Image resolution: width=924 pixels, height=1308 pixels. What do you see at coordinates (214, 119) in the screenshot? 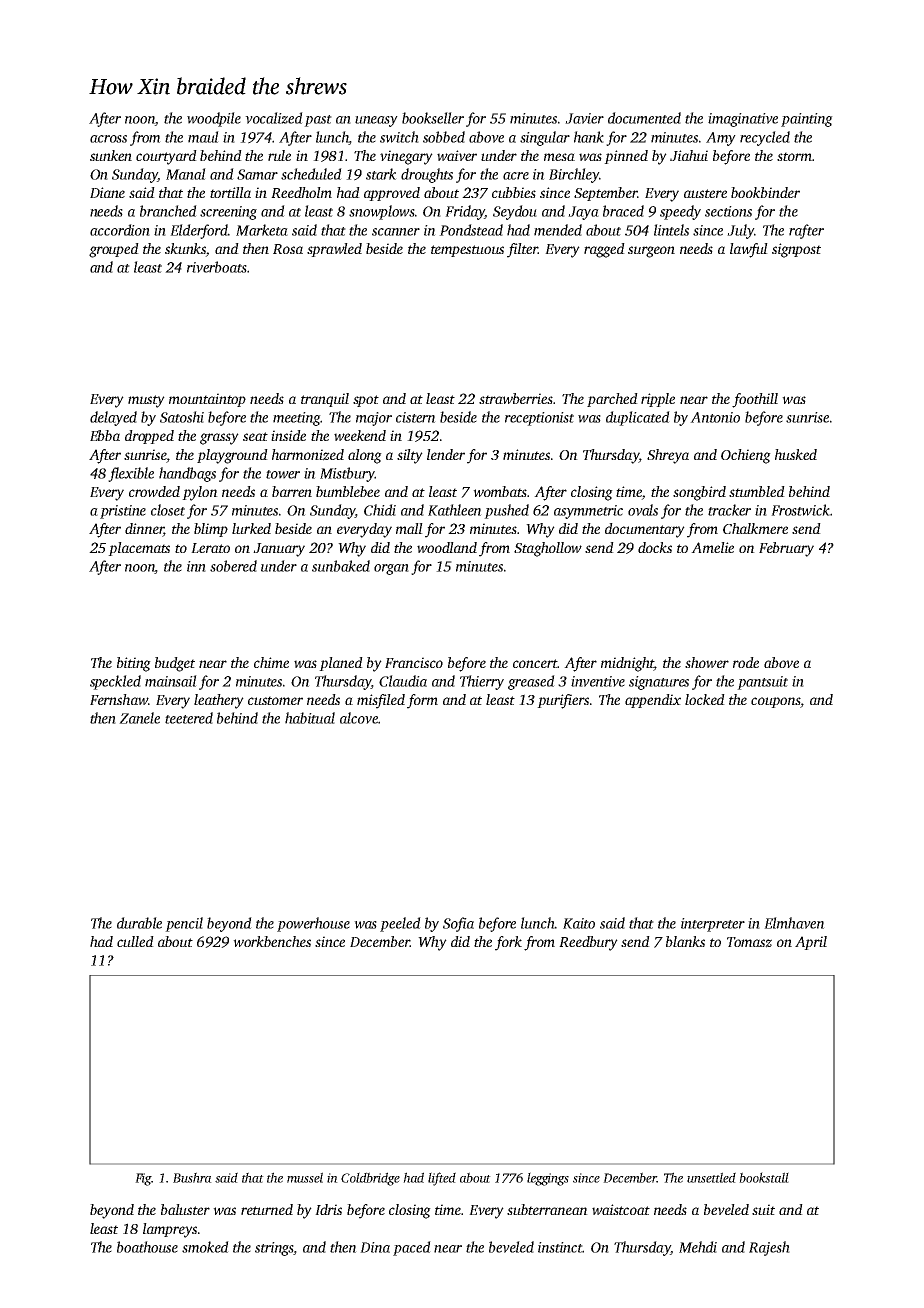
I see `woodpile` at bounding box center [214, 119].
